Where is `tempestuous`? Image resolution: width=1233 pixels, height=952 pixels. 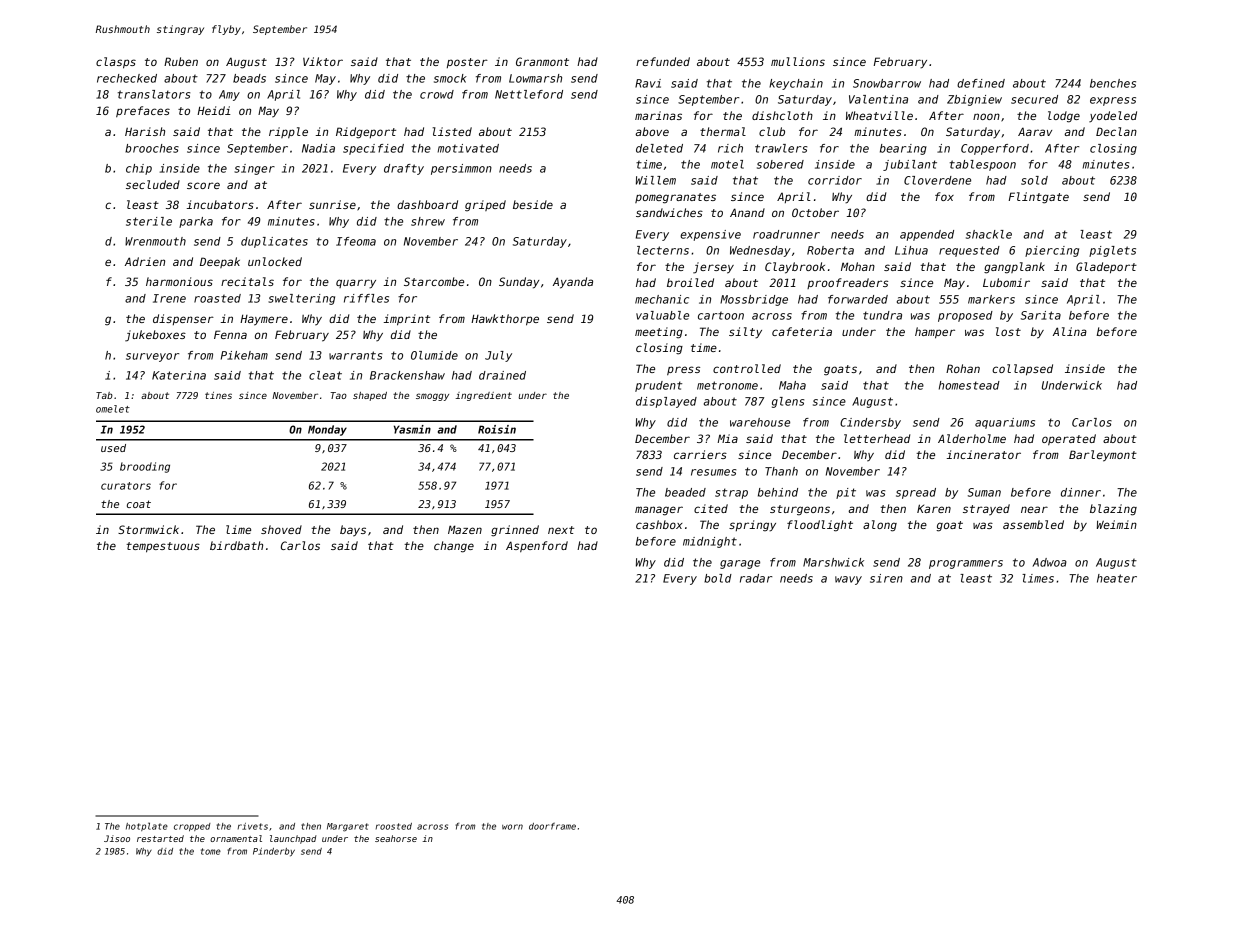
tempestuous is located at coordinates (163, 547).
